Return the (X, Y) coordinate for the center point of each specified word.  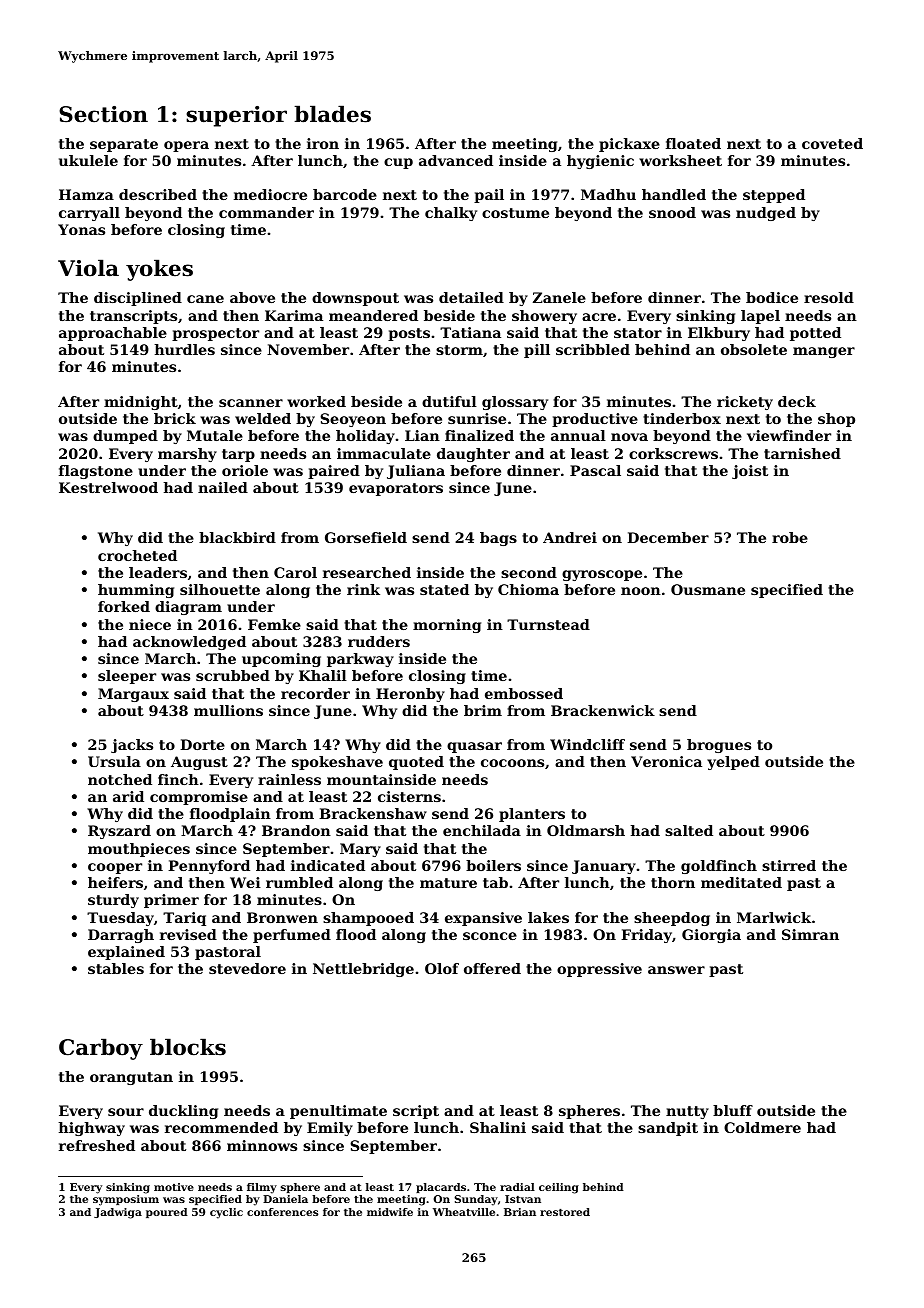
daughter (473, 455)
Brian (520, 1212)
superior (236, 116)
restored (565, 1212)
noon (641, 591)
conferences (282, 1212)
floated (693, 143)
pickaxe (629, 145)
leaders (158, 572)
